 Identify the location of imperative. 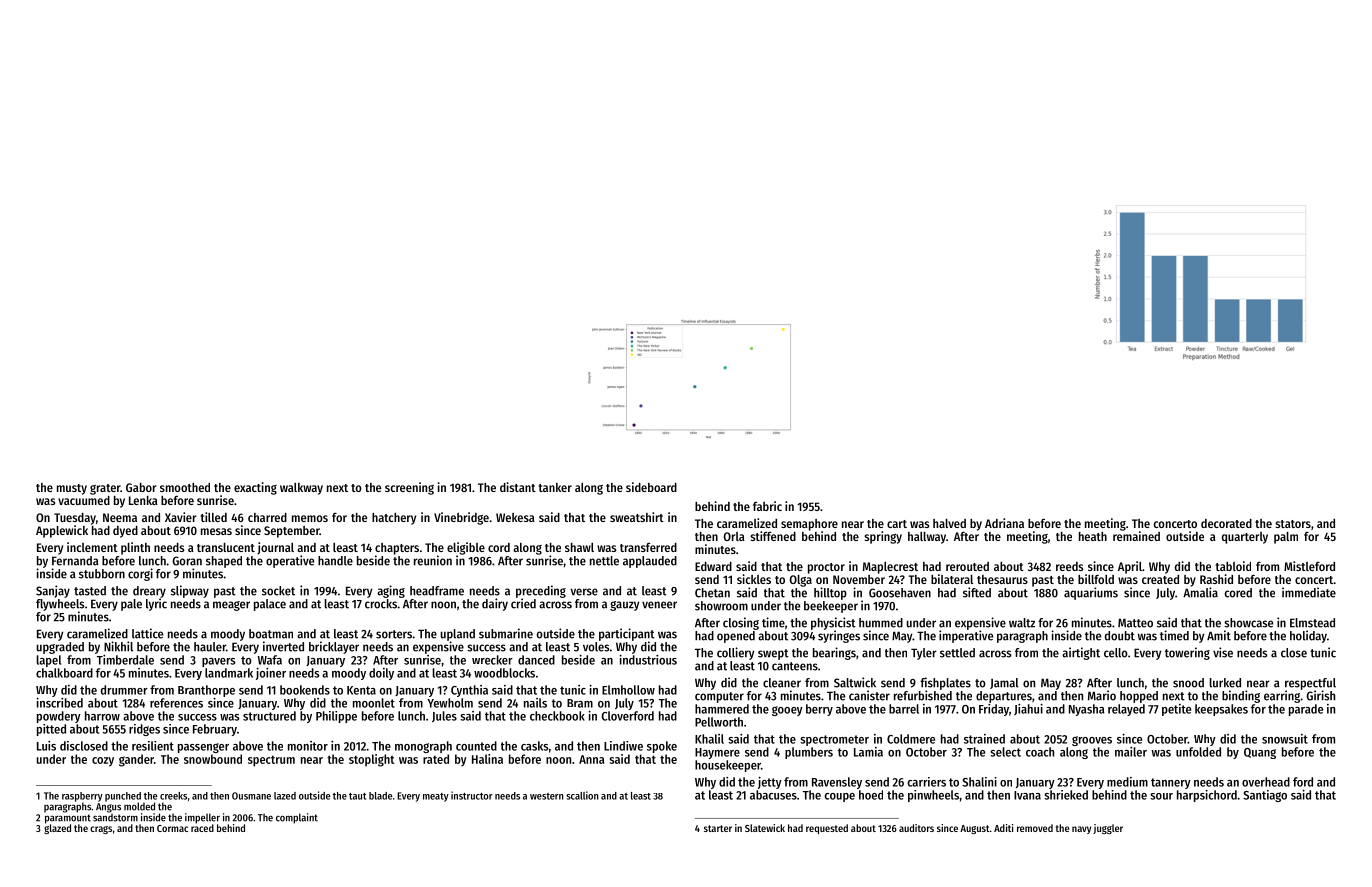
(966, 636).
